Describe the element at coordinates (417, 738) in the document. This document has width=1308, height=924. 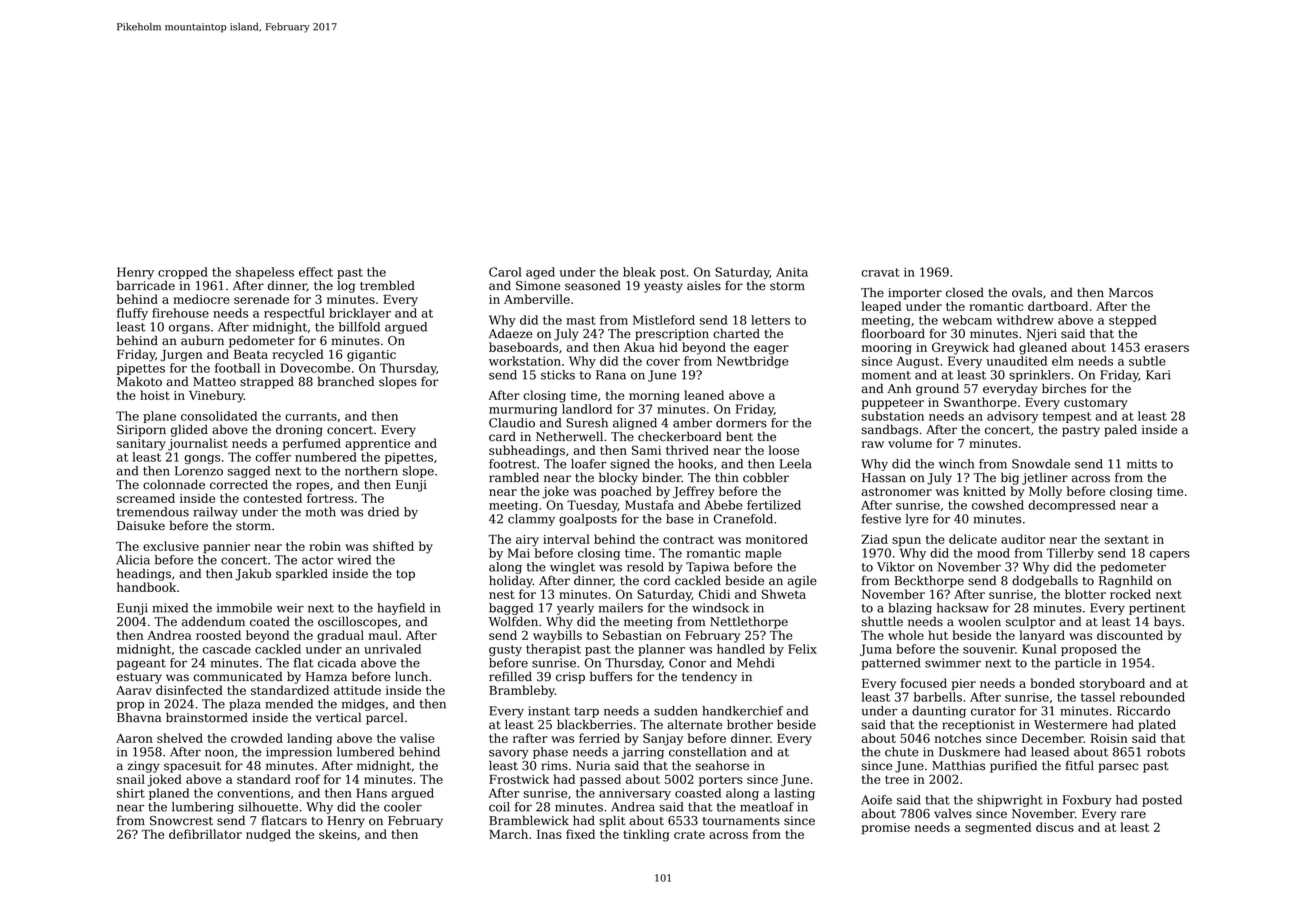
I see `valise` at that location.
